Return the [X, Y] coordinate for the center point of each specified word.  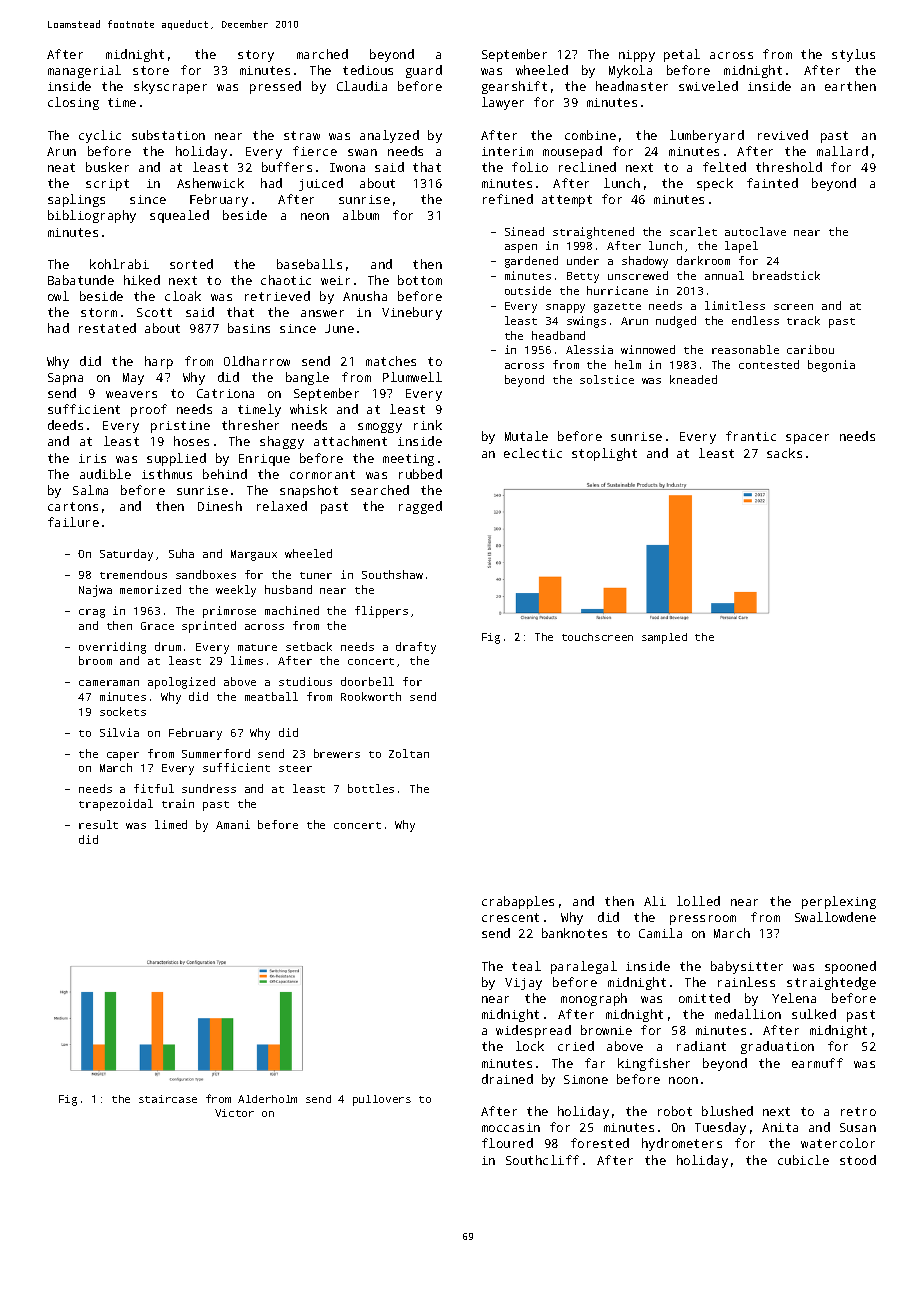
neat [61, 167]
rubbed [420, 474]
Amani [233, 824]
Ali [655, 901]
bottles [371, 788]
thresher [250, 425]
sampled [664, 638]
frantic [751, 436]
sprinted [209, 627]
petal [682, 55]
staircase [168, 1099]
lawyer [503, 103]
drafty [416, 648]
